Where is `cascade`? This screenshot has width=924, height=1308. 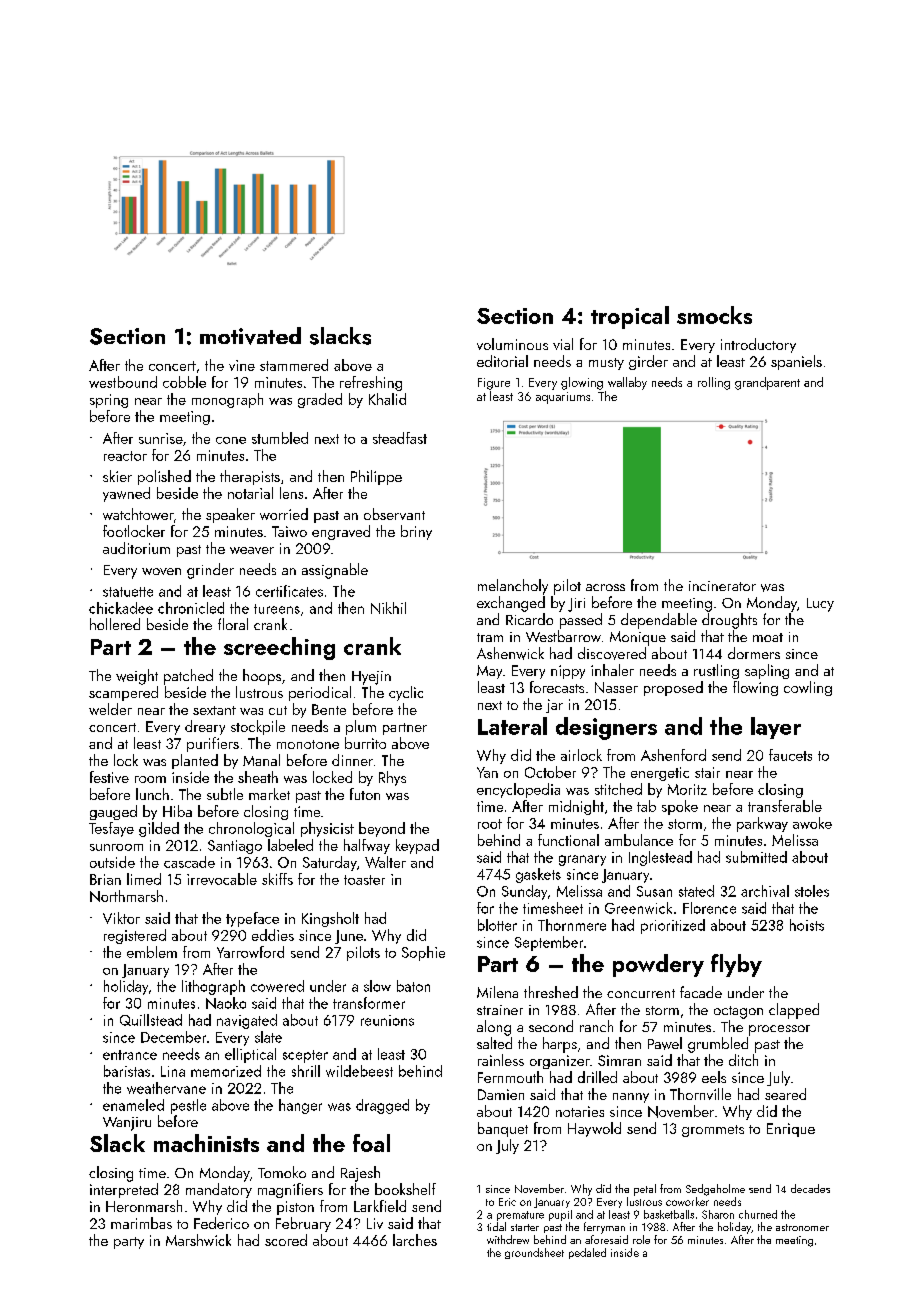
cascade is located at coordinates (189, 862).
